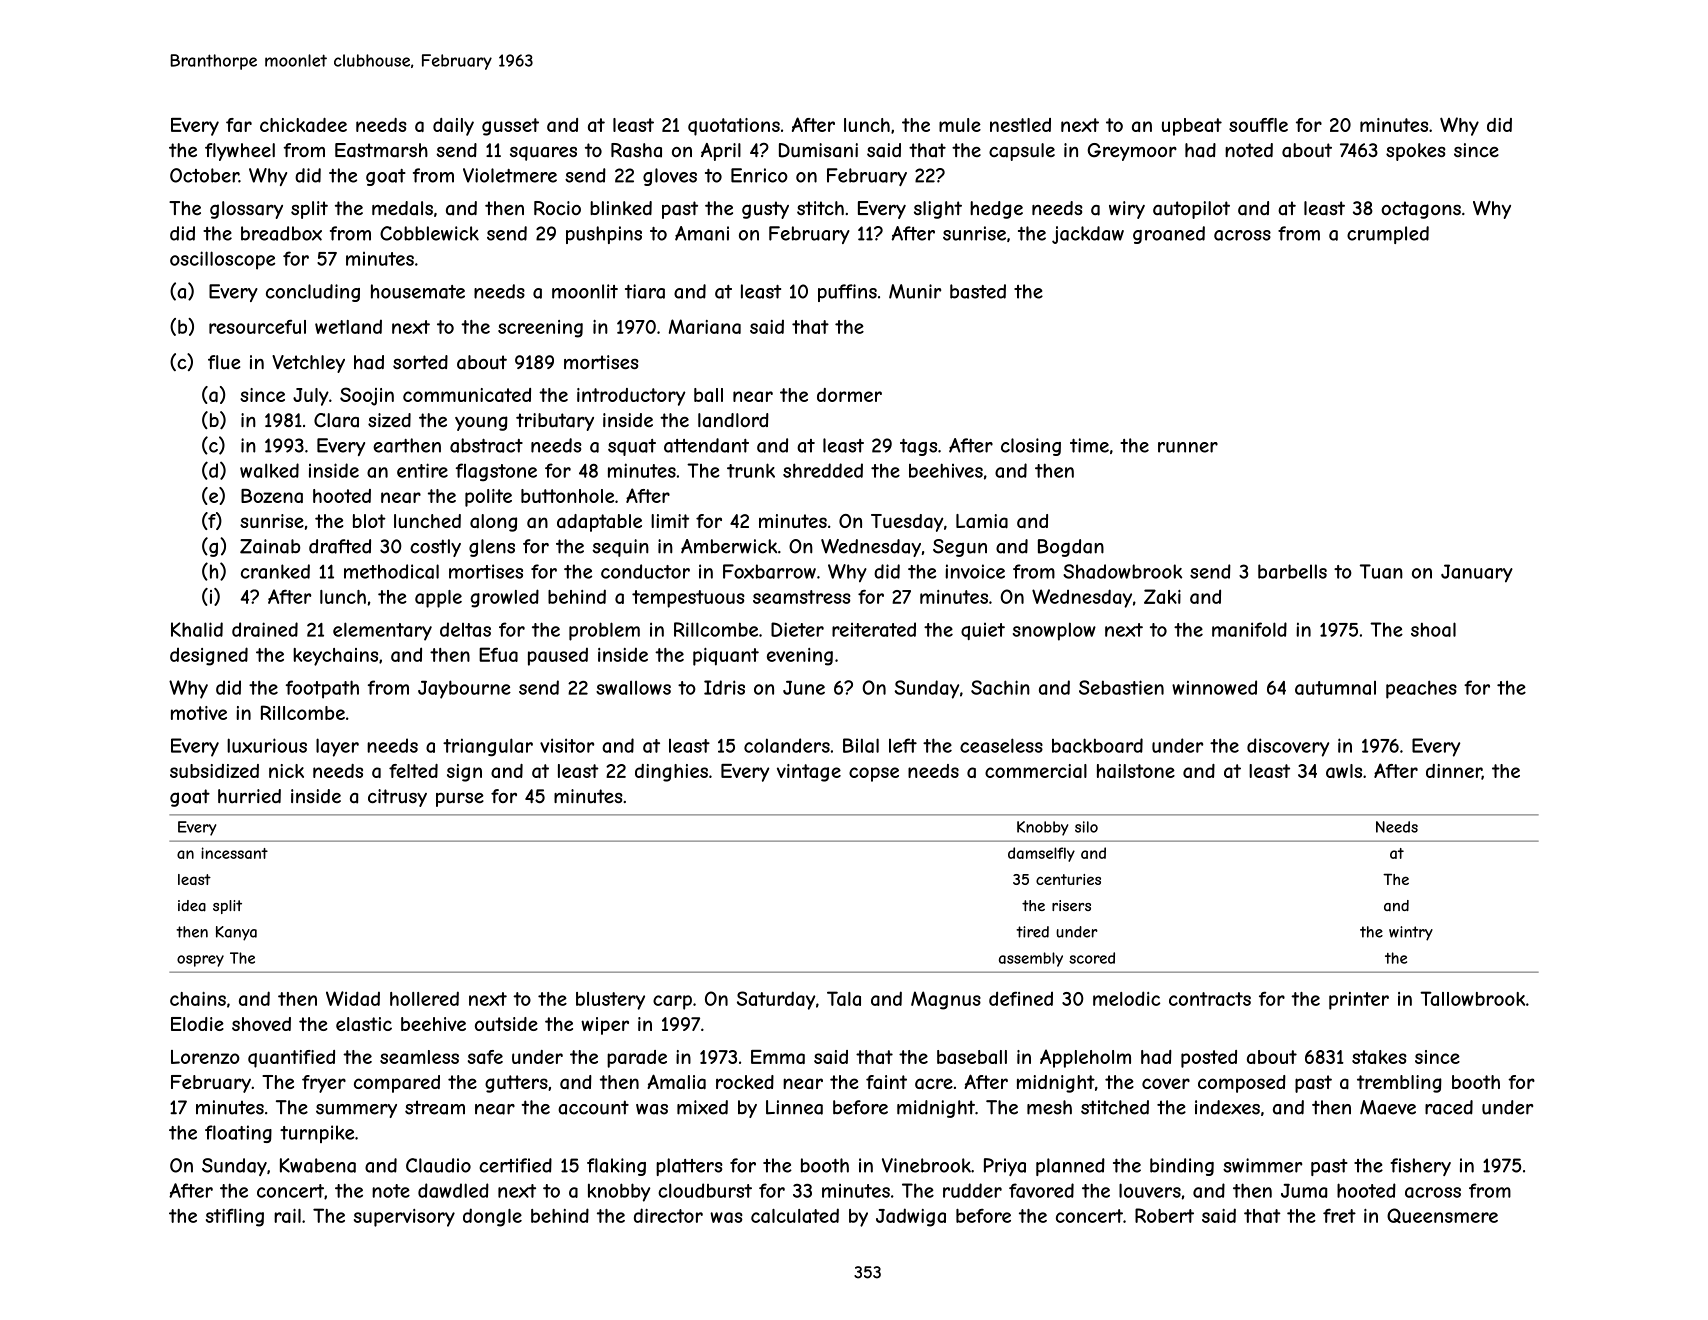  Describe the element at coordinates (239, 125) in the screenshot. I see `far` at that location.
